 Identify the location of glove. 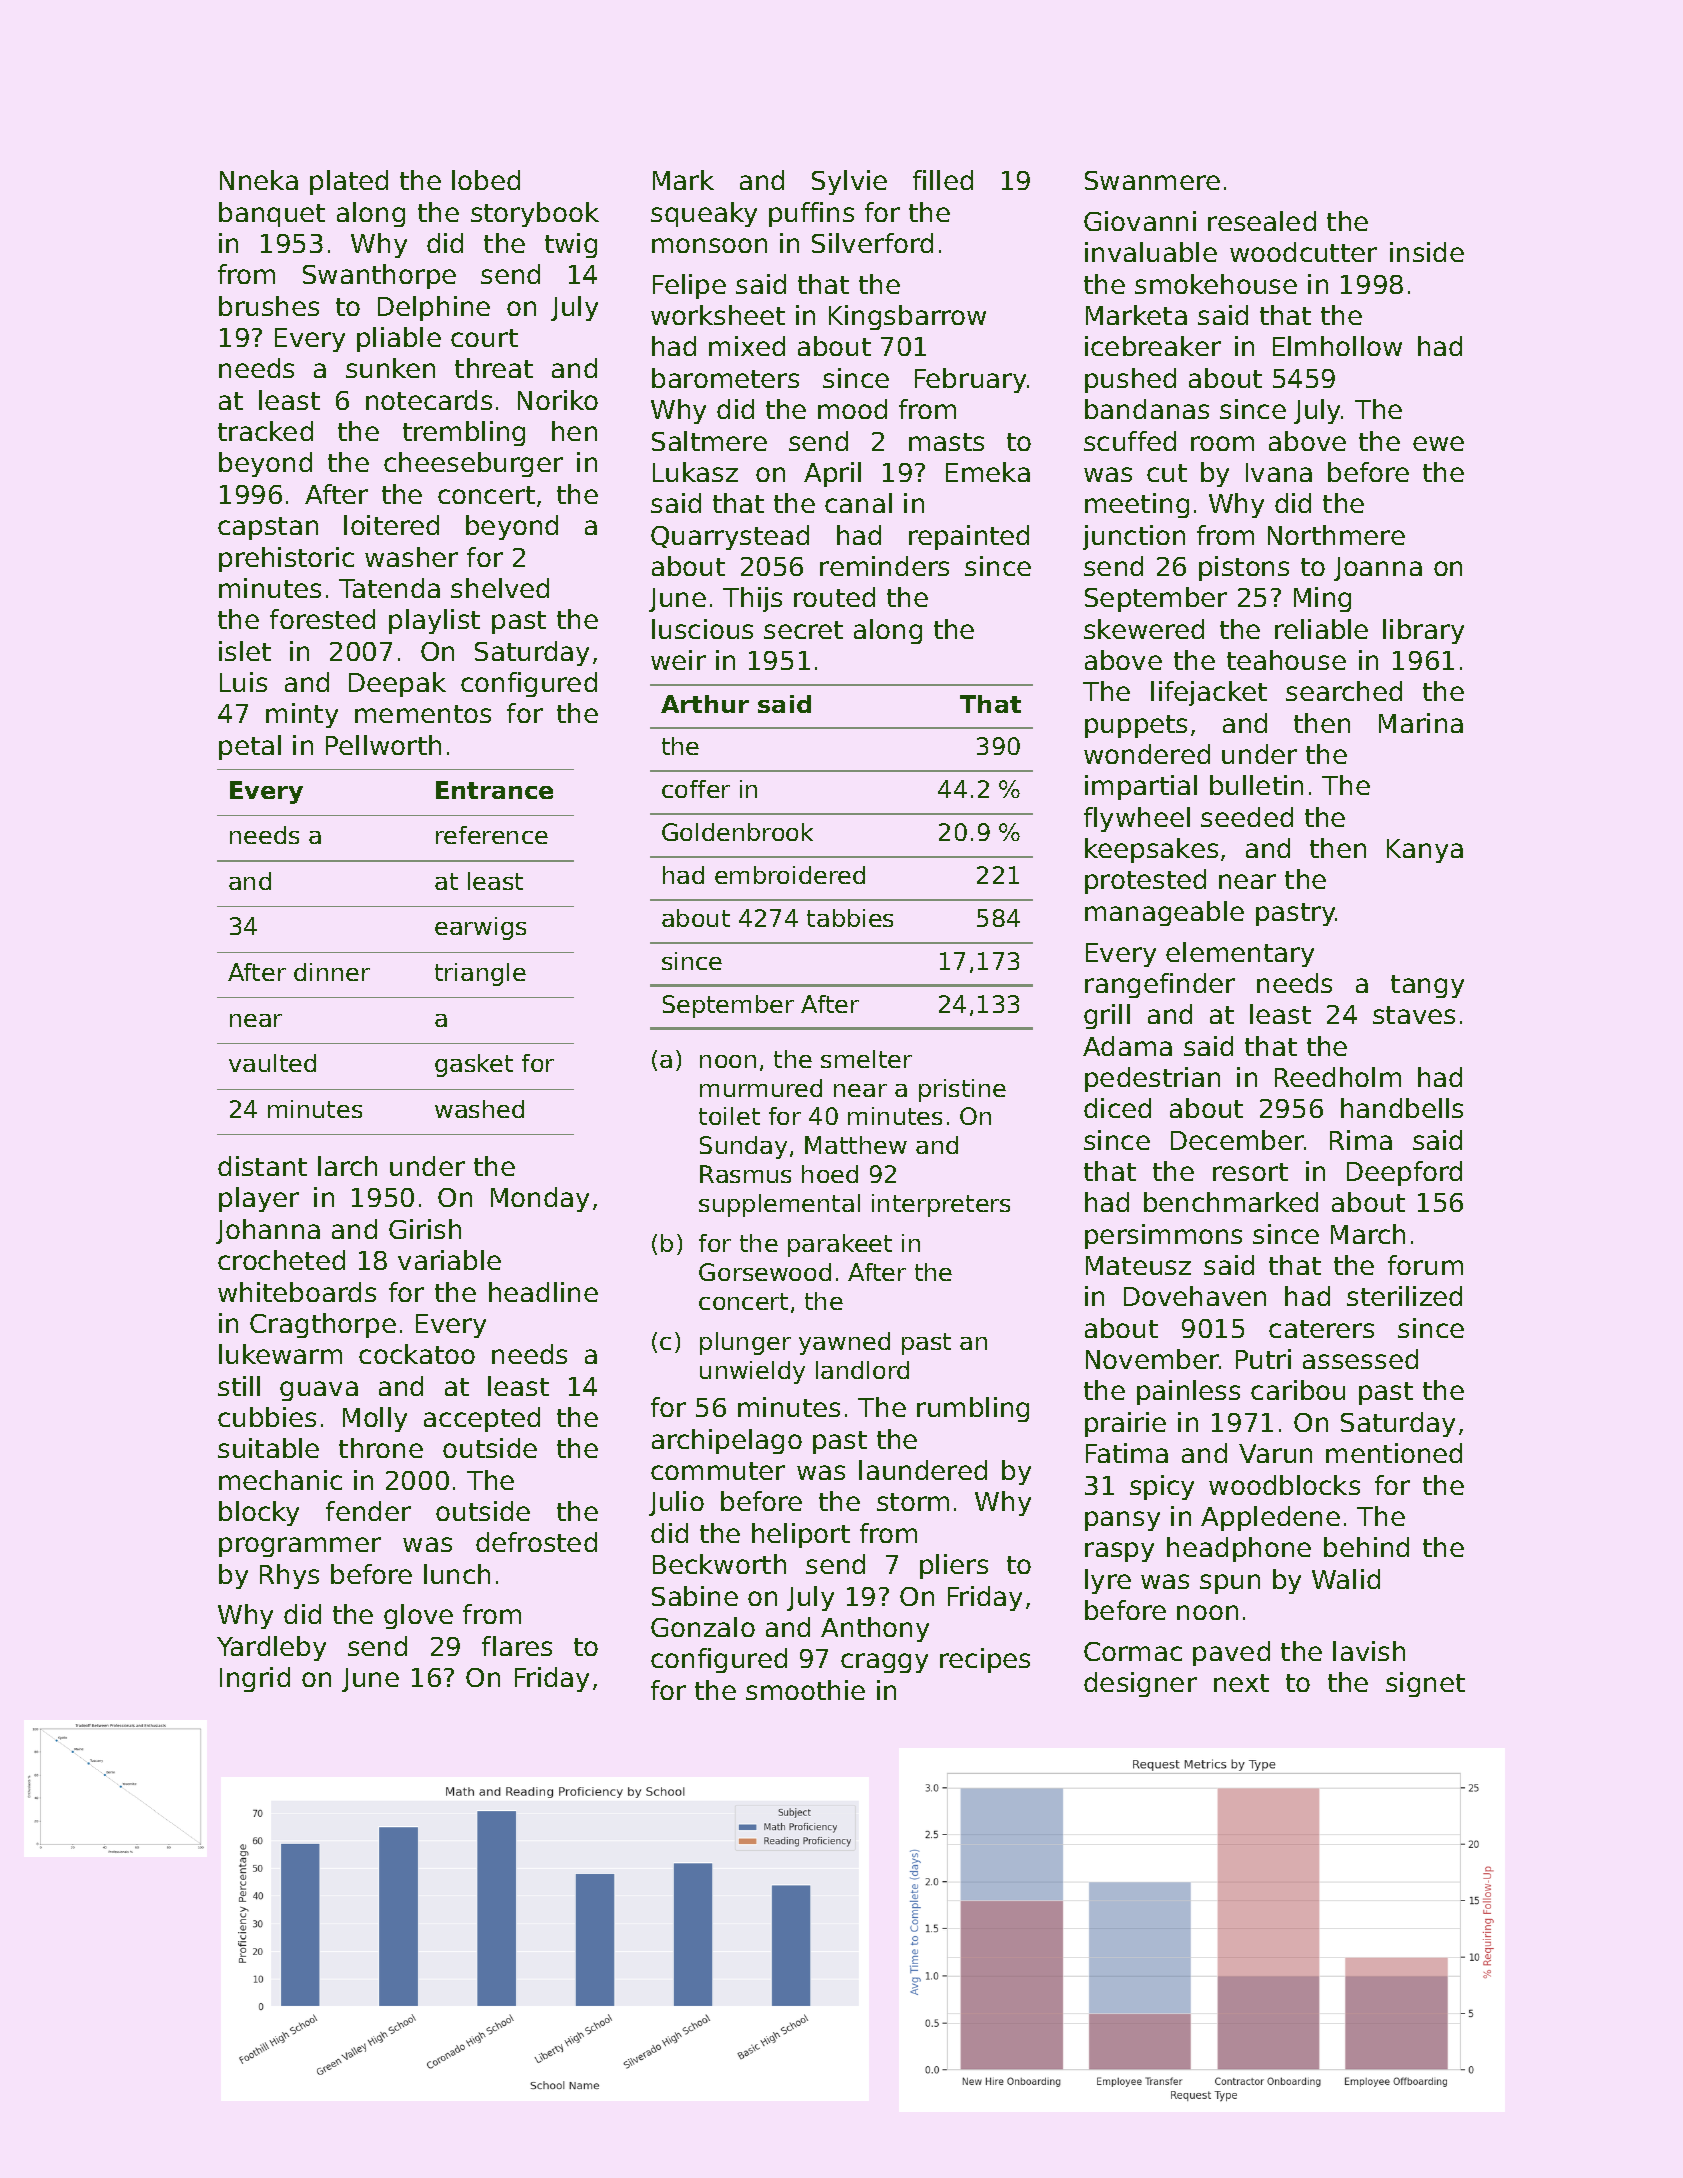
(418, 1616).
